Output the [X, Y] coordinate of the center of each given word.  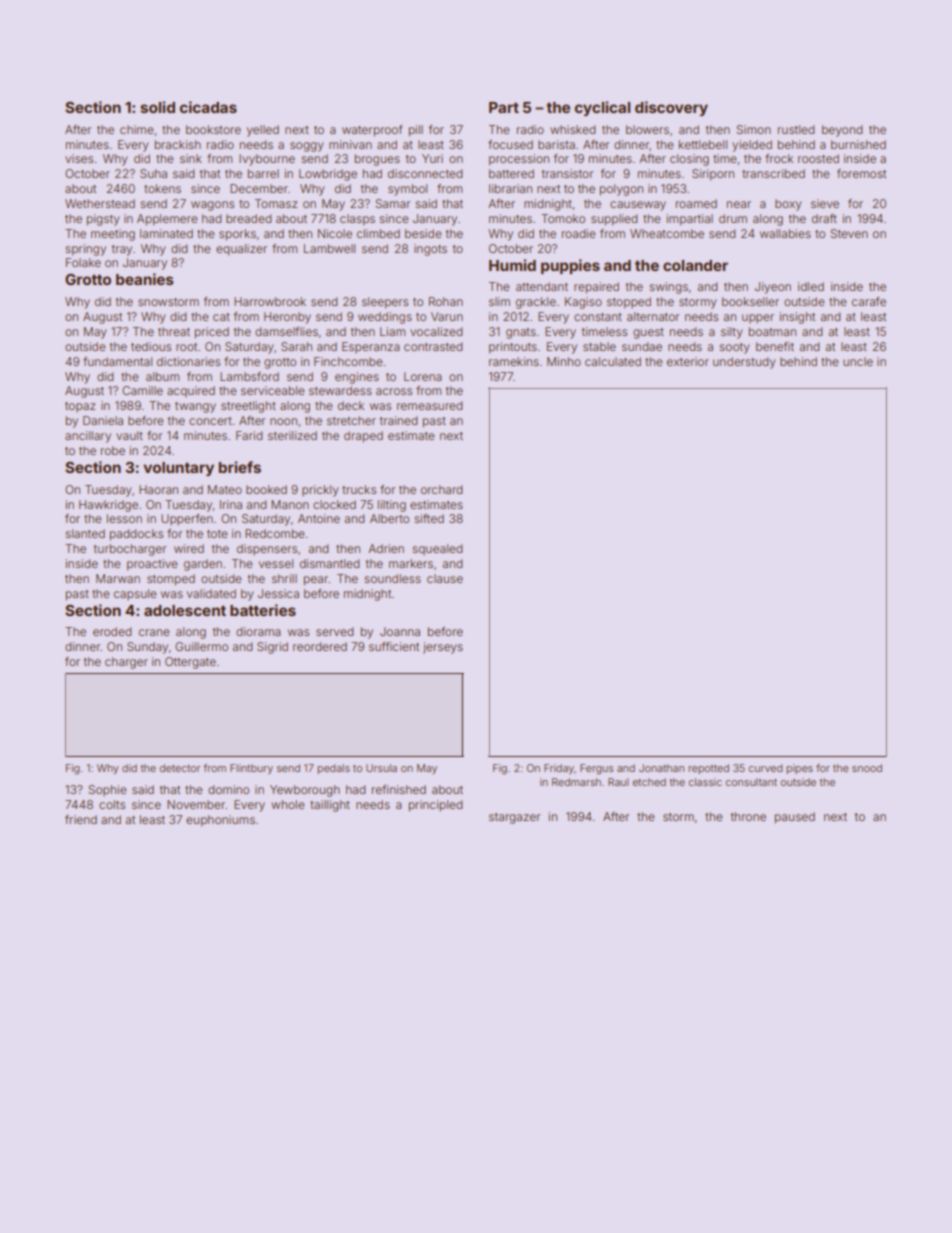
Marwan [118, 578]
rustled [796, 129]
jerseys [443, 648]
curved [765, 768]
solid [157, 107]
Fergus [596, 769]
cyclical [602, 108]
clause [445, 578]
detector [180, 768]
